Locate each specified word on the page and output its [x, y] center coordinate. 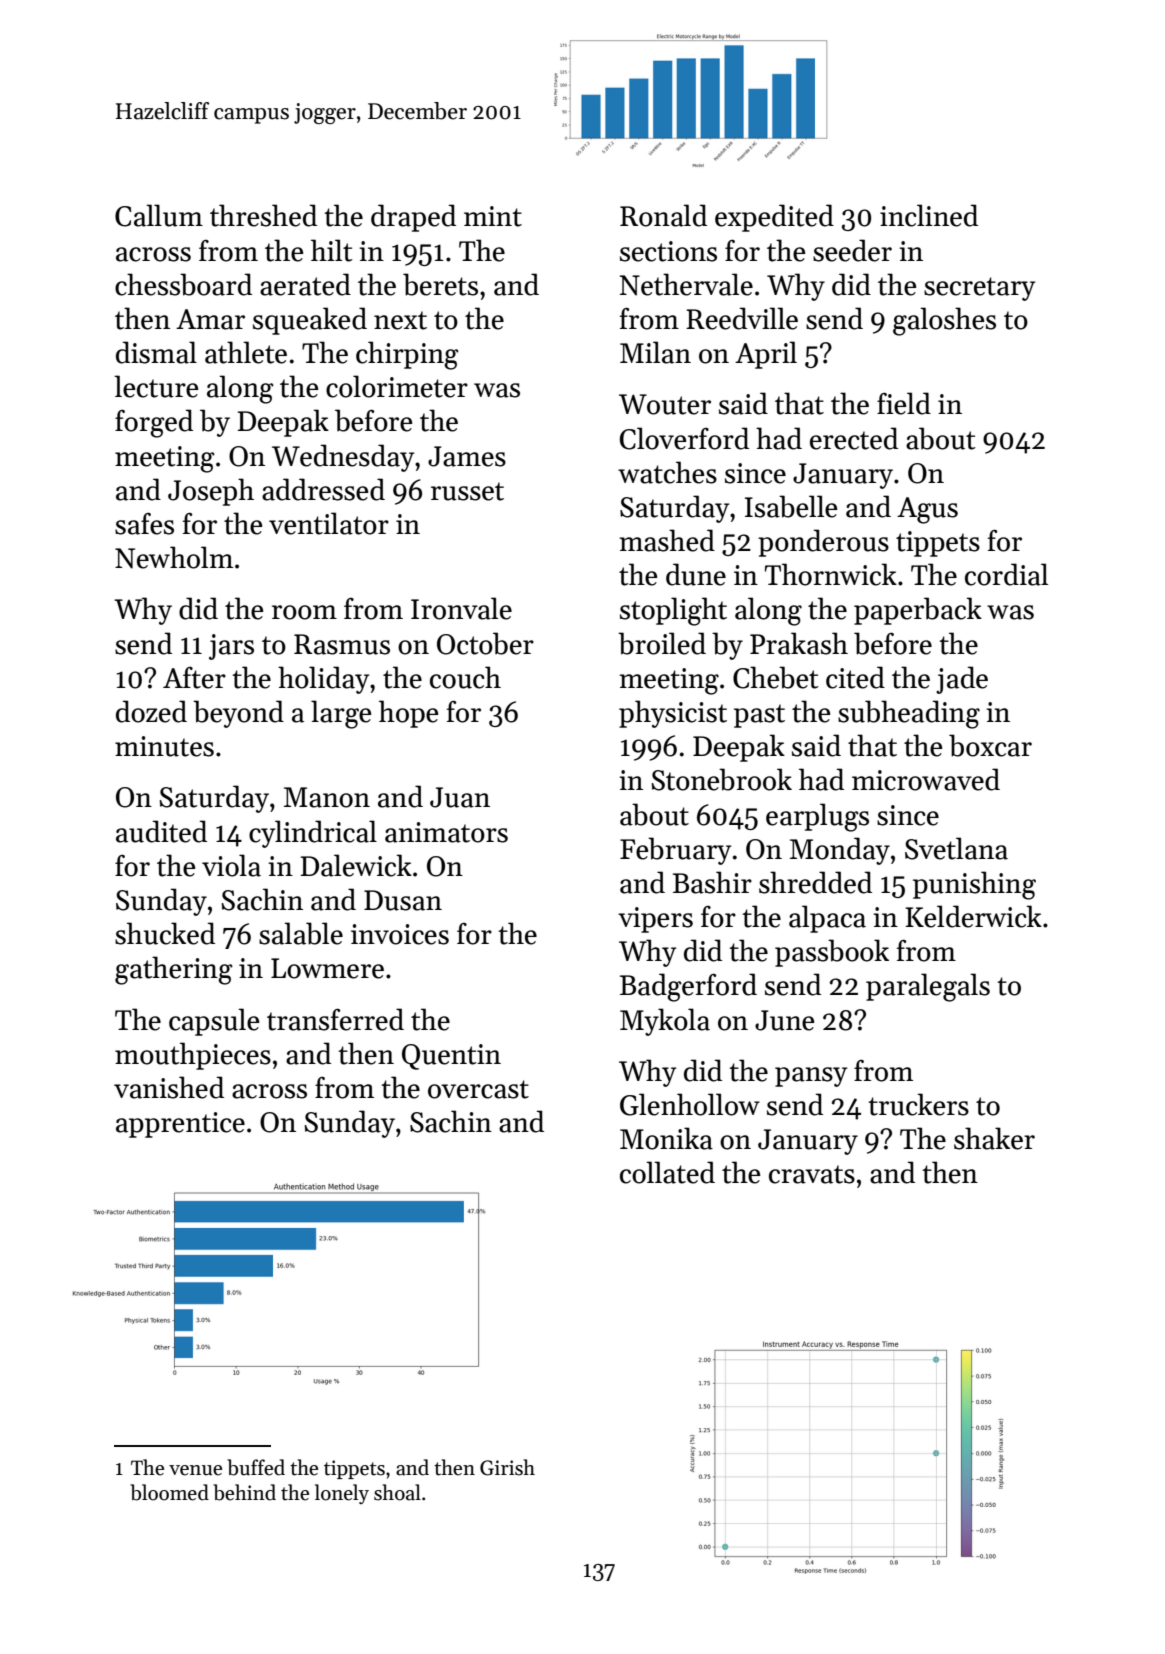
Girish [507, 1467]
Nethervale [686, 284]
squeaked [310, 321]
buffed [256, 1467]
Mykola [665, 1022]
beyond [238, 714]
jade [962, 680]
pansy [811, 1077]
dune [696, 574]
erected [854, 438]
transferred [335, 1019]
